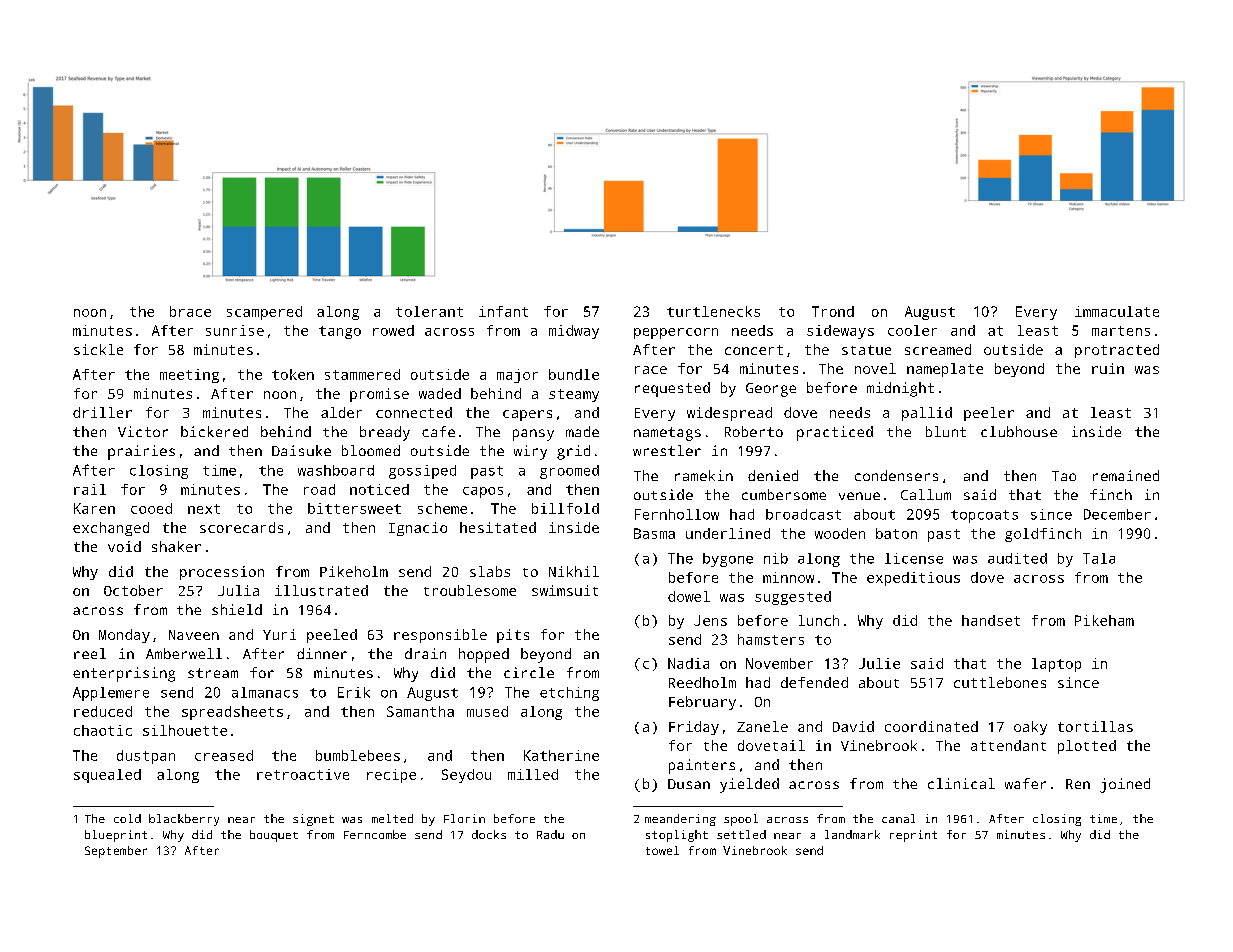 The width and height of the screenshot is (1233, 952). What do you see at coordinates (1000, 682) in the screenshot?
I see `cuttlebones` at bounding box center [1000, 682].
